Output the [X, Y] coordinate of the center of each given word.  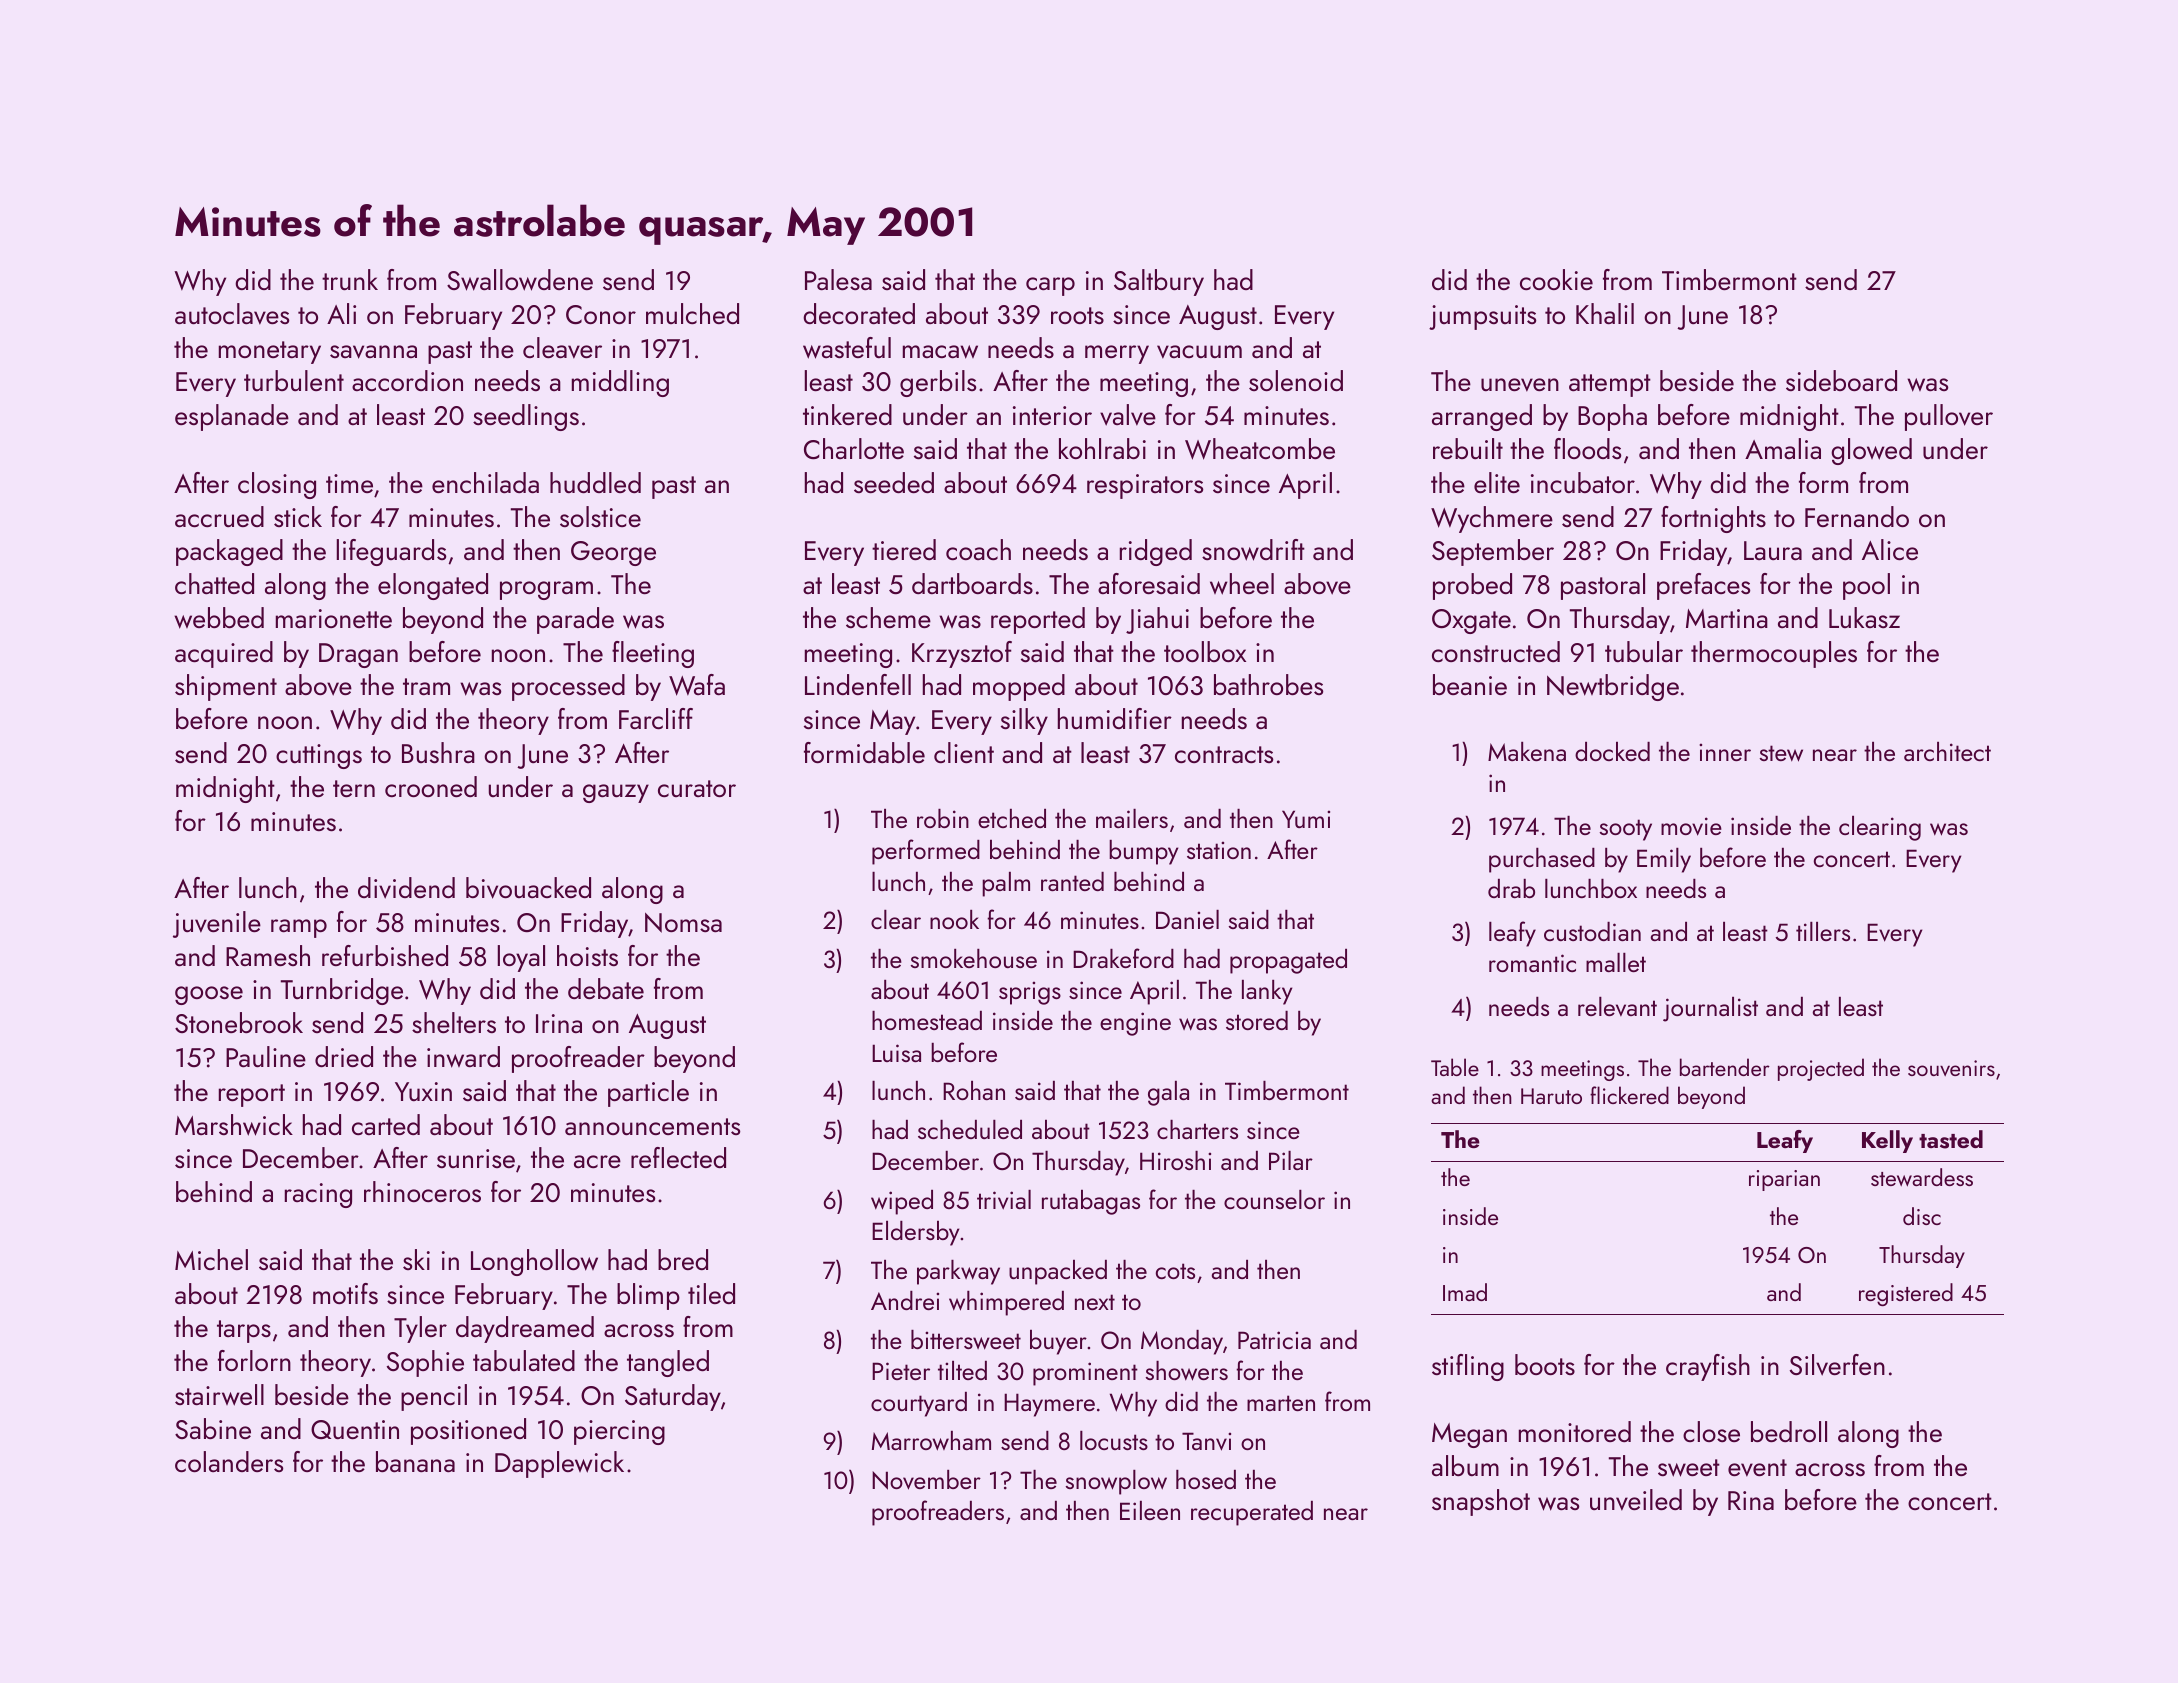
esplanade [232, 417]
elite [1497, 482]
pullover [1949, 417]
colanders [229, 1461]
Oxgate [1471, 621]
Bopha [1612, 417]
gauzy [616, 793]
